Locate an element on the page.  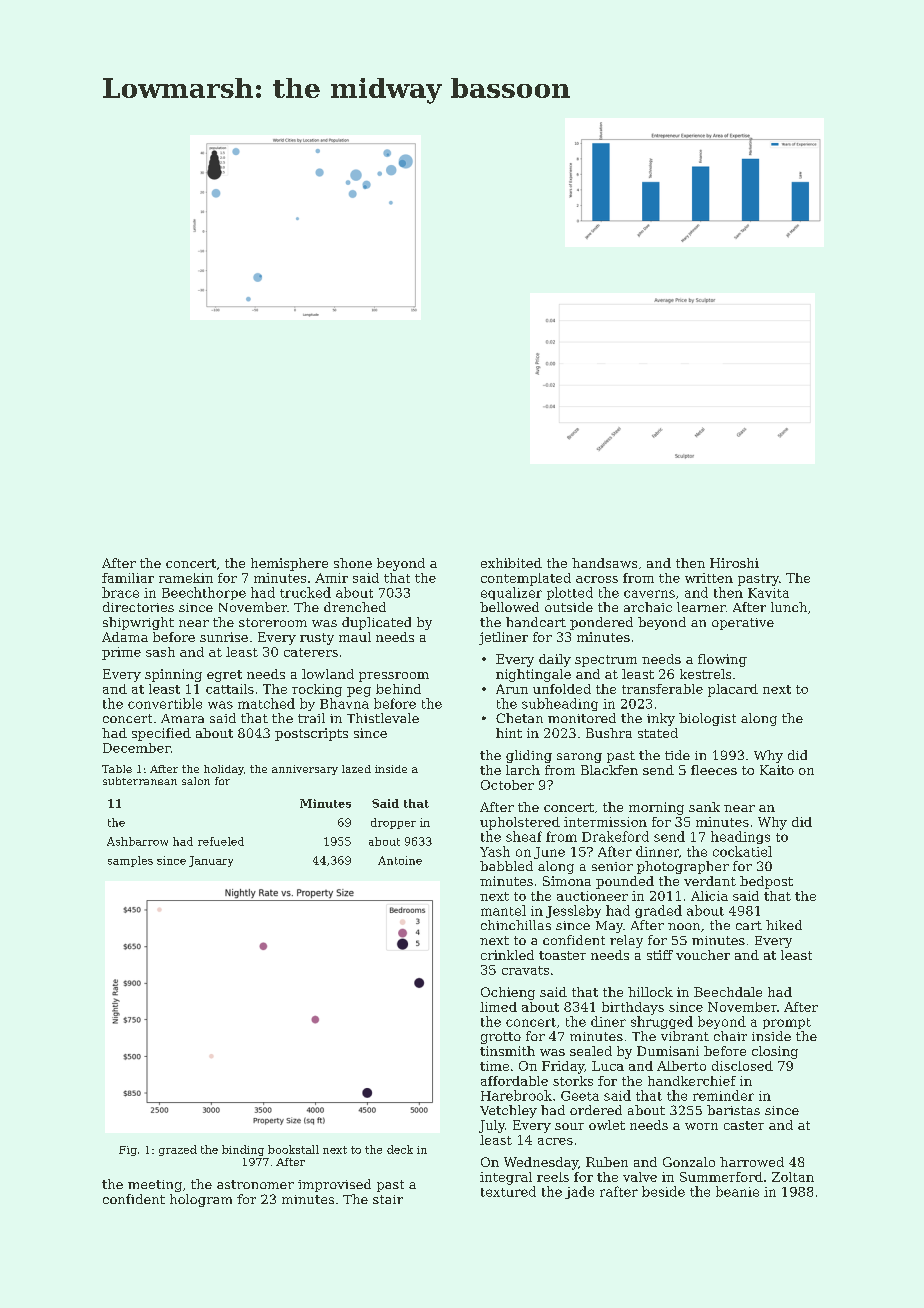
chinchillas is located at coordinates (516, 925).
